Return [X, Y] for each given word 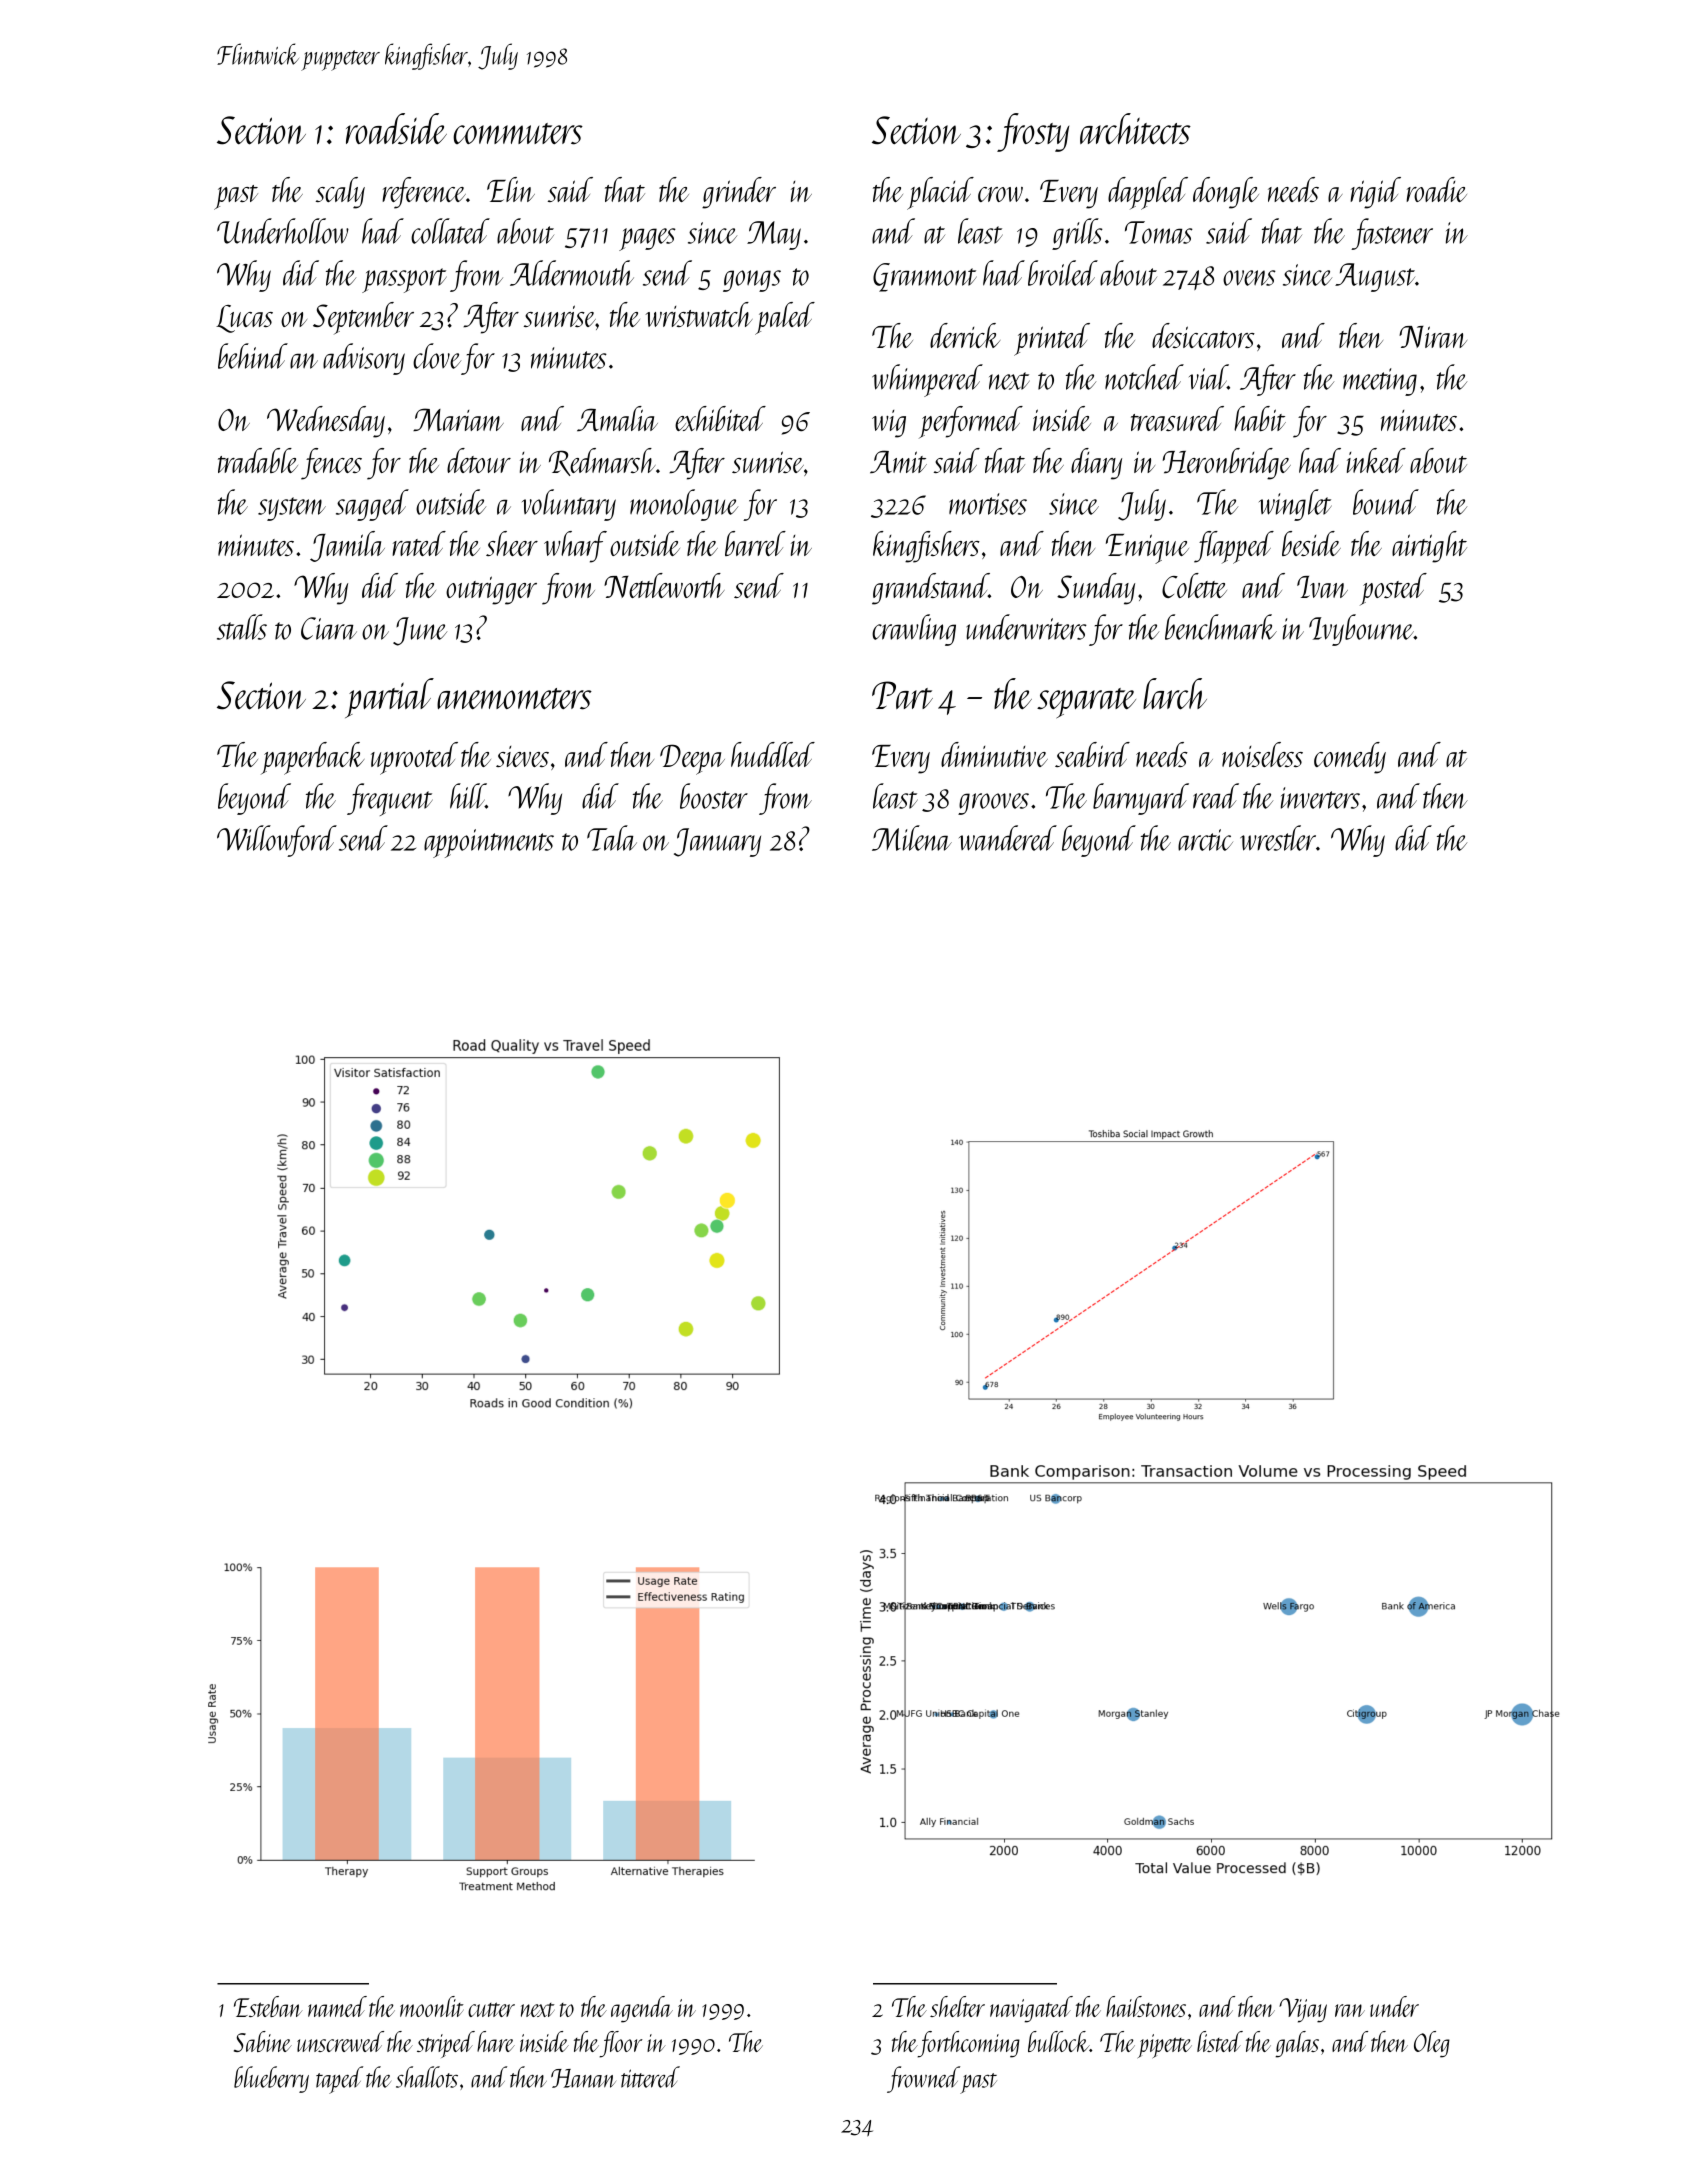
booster [714, 796]
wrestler [1278, 838]
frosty [1033, 132]
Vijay [1303, 2010]
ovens [1249, 278]
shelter [957, 2006]
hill [468, 796]
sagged [372, 505]
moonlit [432, 2006]
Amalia [617, 419]
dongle [1226, 193]
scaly [340, 193]
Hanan [583, 2078]
